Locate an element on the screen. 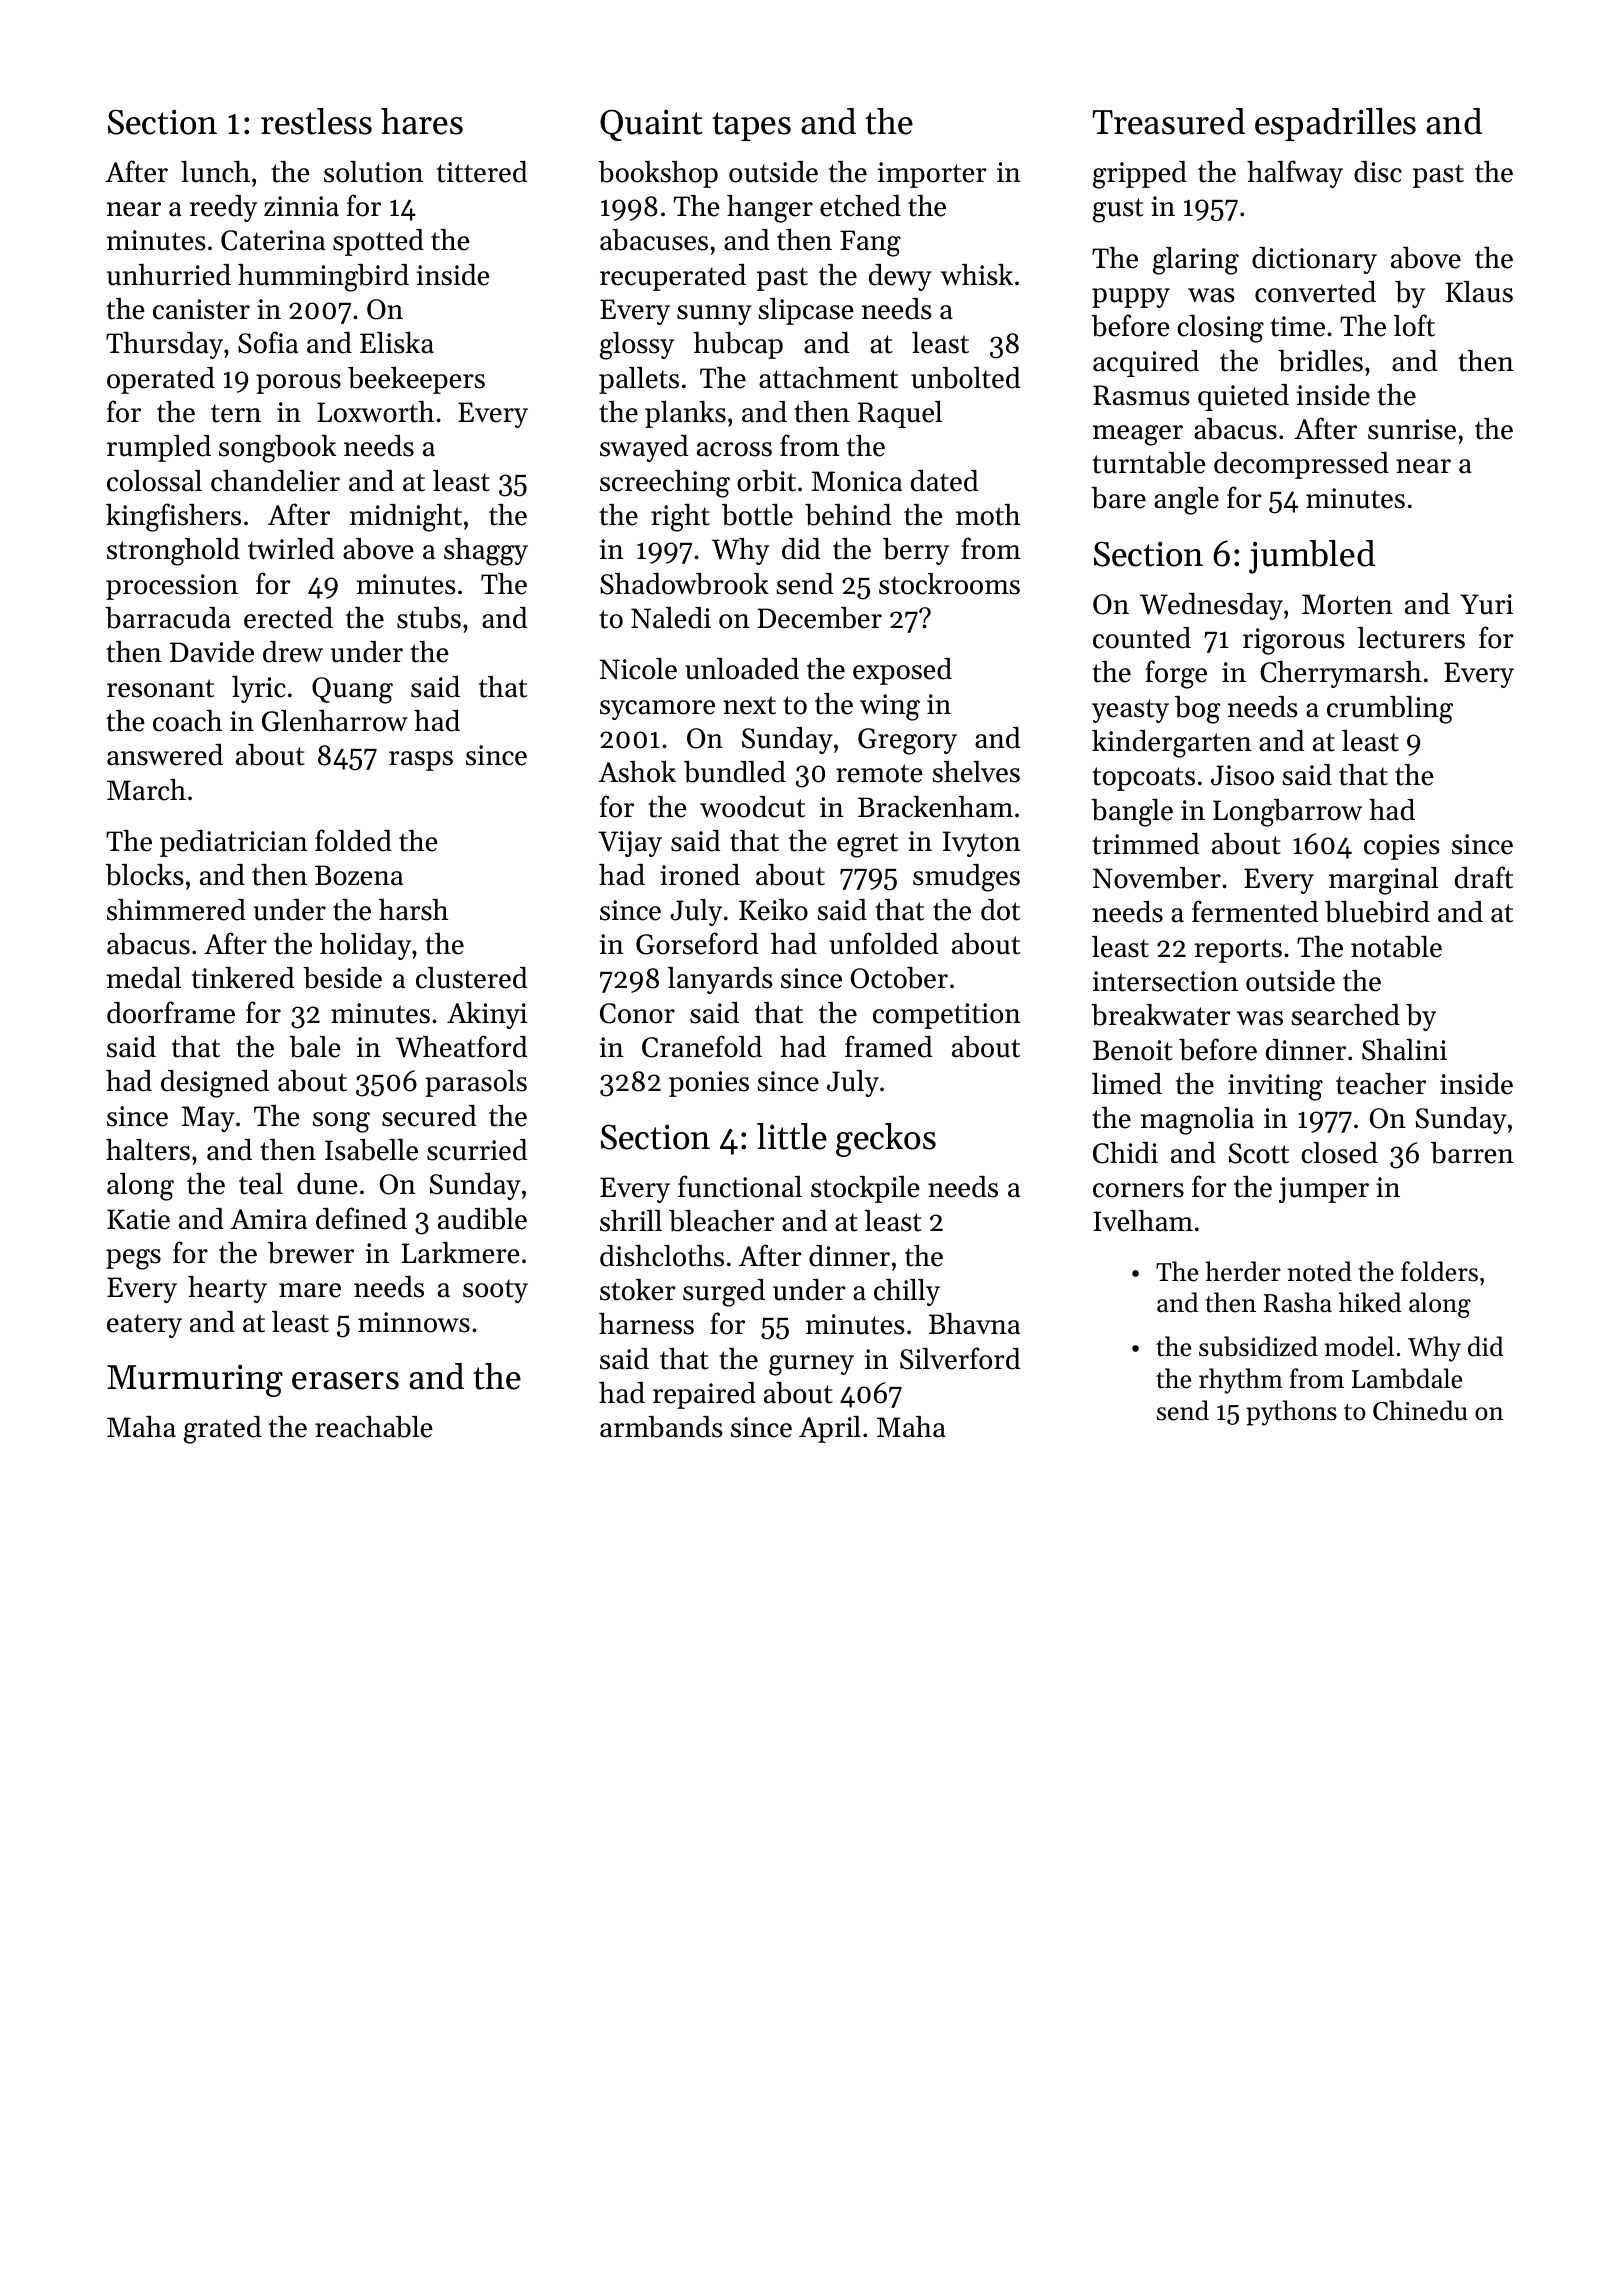  bog is located at coordinates (1197, 710).
